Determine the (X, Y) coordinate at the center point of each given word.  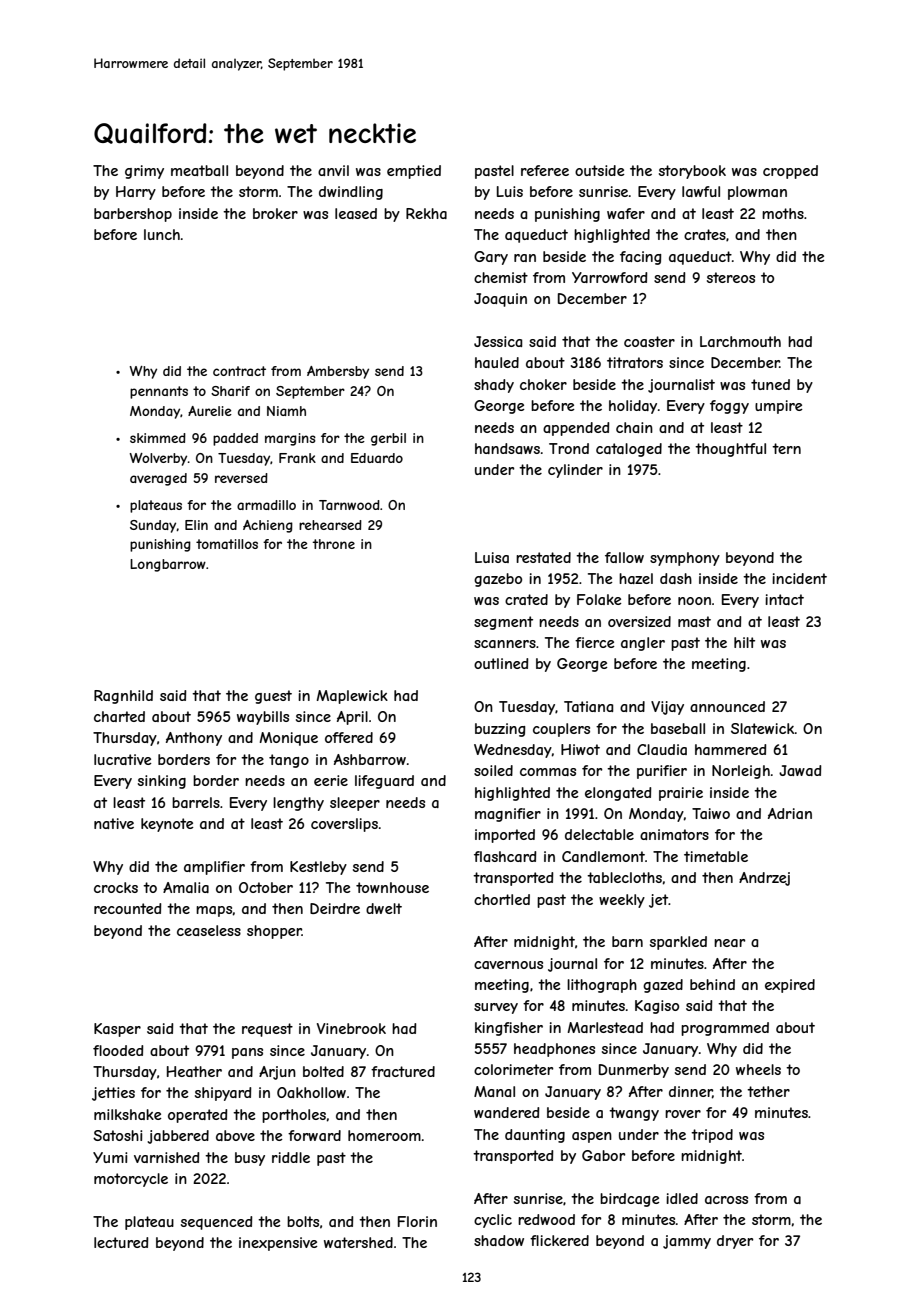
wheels (758, 1069)
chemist (501, 277)
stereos (731, 277)
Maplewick (352, 697)
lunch (162, 234)
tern (786, 448)
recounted (128, 908)
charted (119, 716)
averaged (158, 479)
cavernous (508, 965)
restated (543, 557)
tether (768, 1091)
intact (784, 599)
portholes (294, 1116)
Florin (417, 1221)
